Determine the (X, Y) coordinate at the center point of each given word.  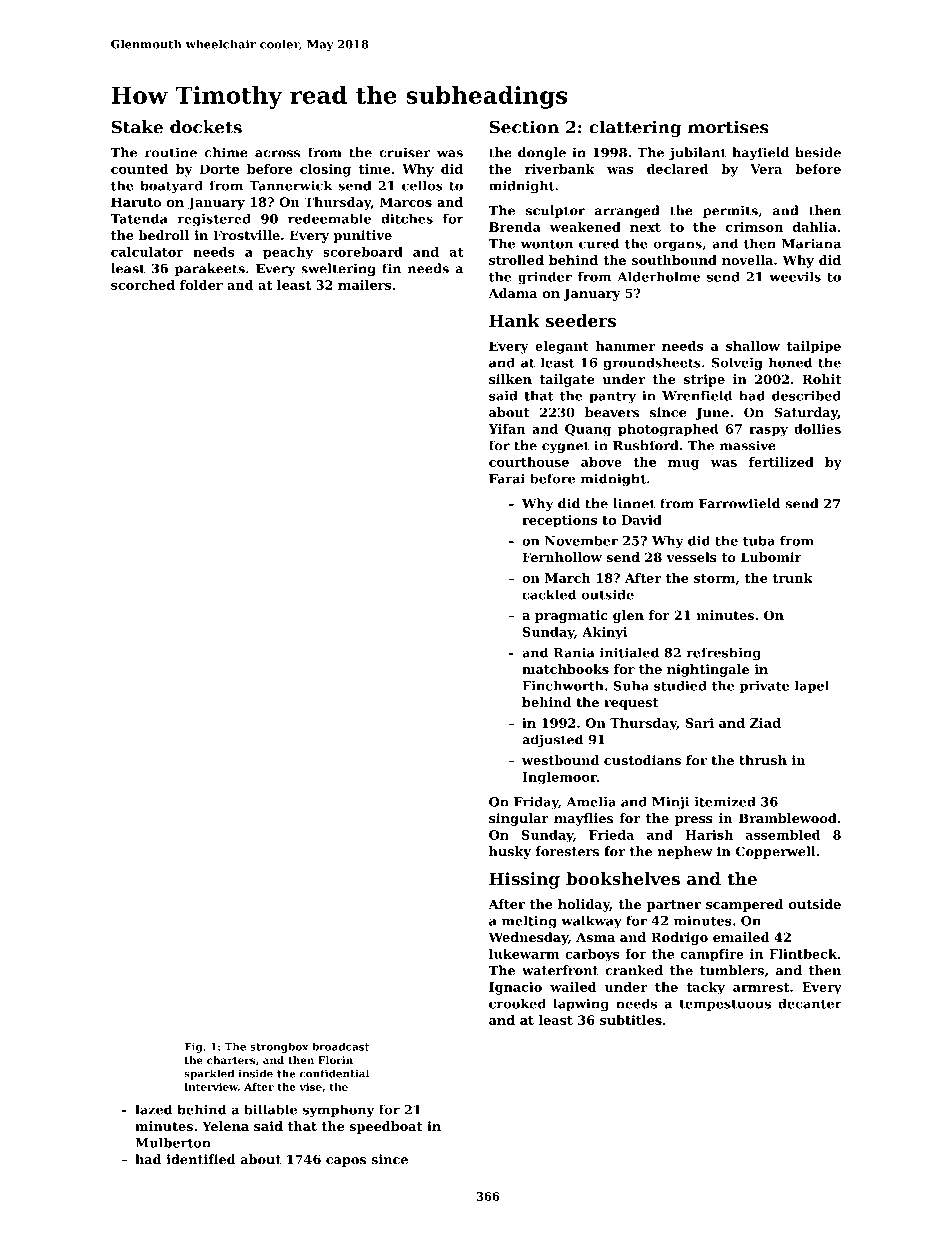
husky (510, 852)
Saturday (806, 413)
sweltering (338, 269)
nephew (684, 852)
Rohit (821, 379)
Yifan (506, 429)
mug (684, 465)
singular (519, 819)
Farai (507, 478)
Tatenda (139, 218)
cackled (549, 594)
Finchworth (563, 685)
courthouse (529, 462)
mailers (364, 285)
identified (201, 1159)
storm (714, 578)
